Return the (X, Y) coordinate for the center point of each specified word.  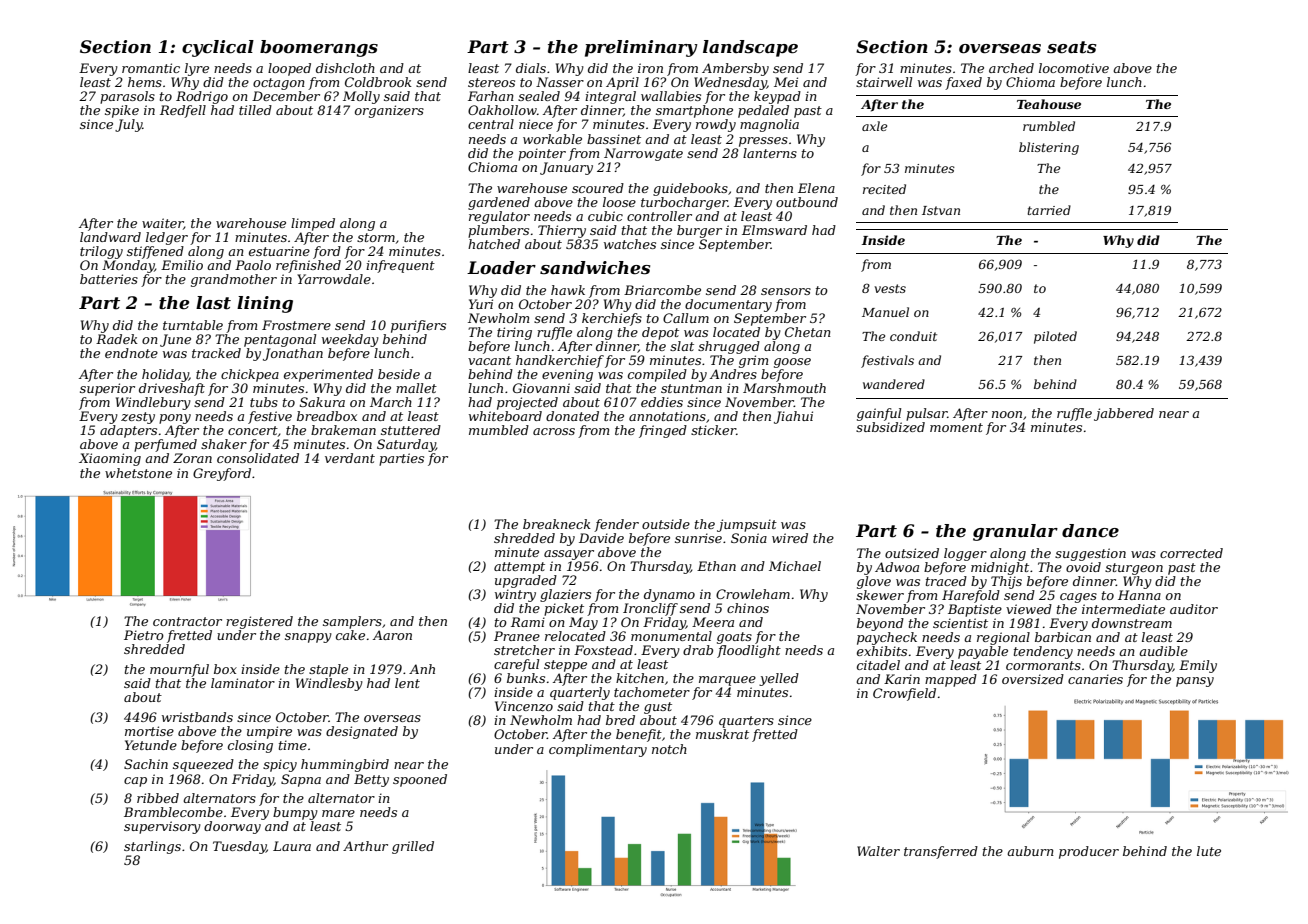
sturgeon (1134, 569)
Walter (878, 851)
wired (790, 538)
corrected (1191, 553)
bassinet (614, 139)
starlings (152, 847)
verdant (350, 458)
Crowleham (753, 594)
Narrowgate (643, 154)
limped (313, 224)
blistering (1049, 148)
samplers (352, 622)
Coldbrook (378, 82)
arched (1011, 68)
